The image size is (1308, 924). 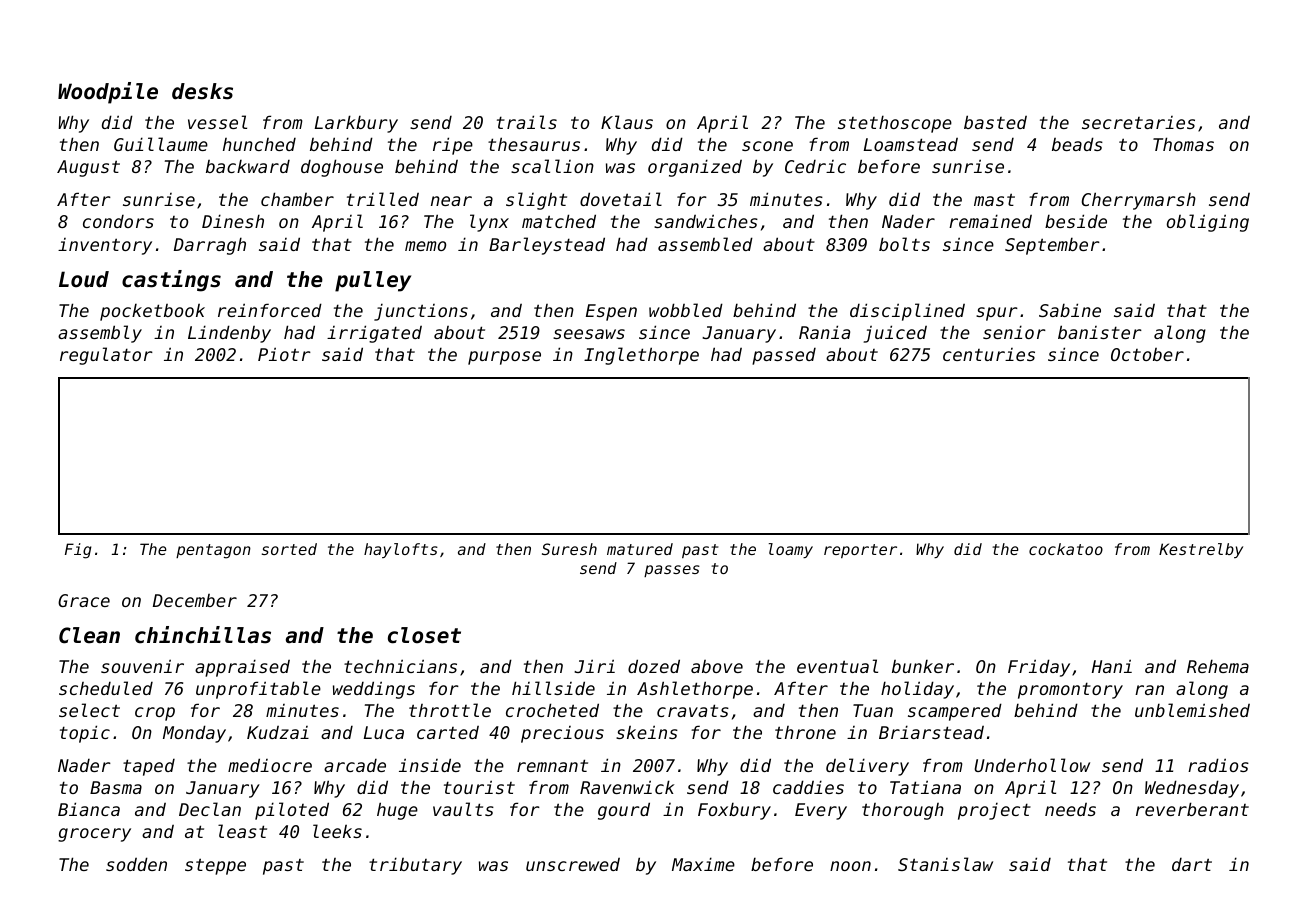 I want to click on basted, so click(x=995, y=122).
